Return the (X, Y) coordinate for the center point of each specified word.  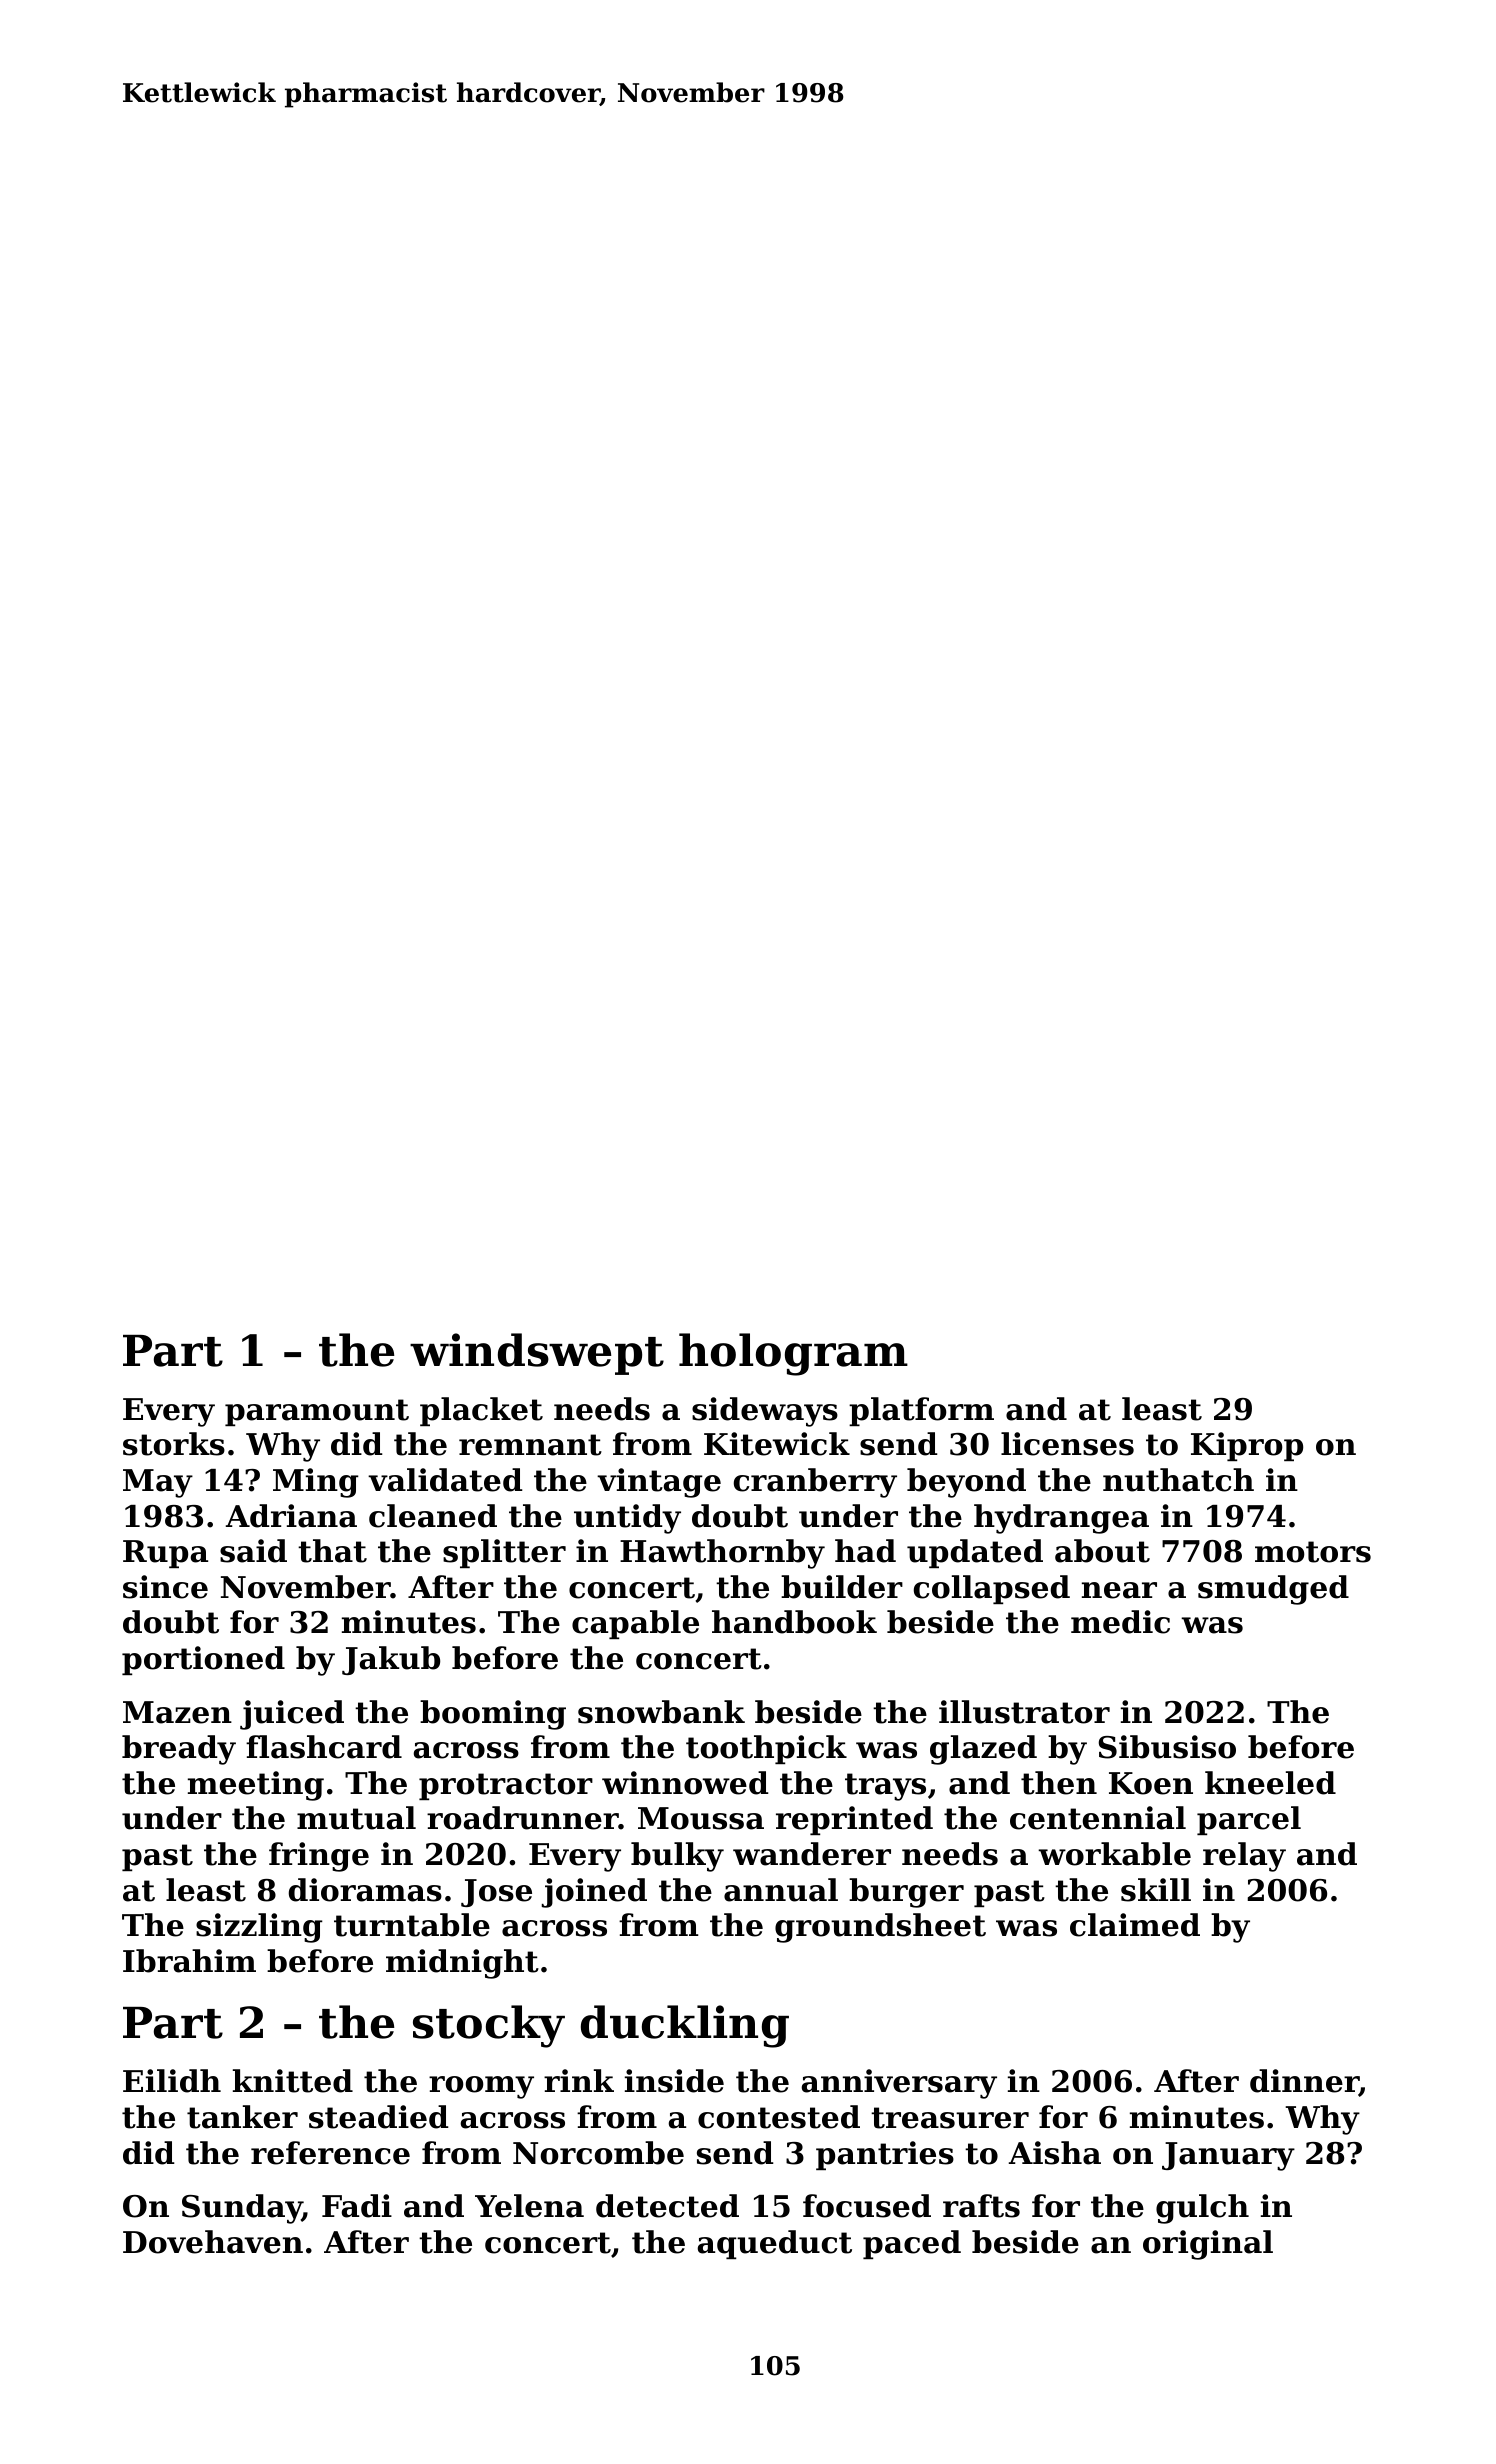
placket (481, 1411)
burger (906, 1893)
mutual (356, 1818)
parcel (1249, 1820)
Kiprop (1247, 1446)
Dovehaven (213, 2242)
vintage (659, 1483)
